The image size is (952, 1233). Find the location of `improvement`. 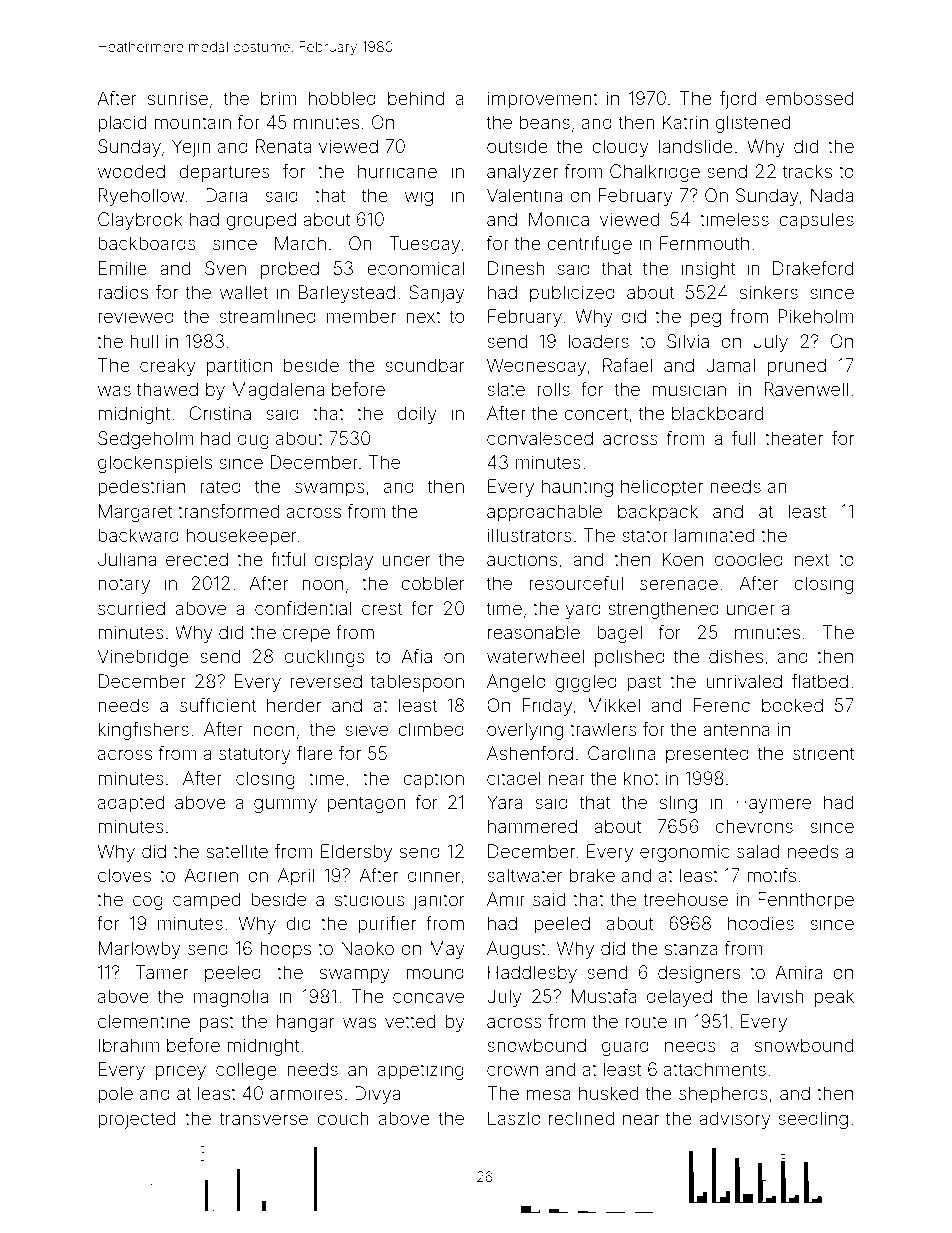

improvement is located at coordinates (543, 100).
